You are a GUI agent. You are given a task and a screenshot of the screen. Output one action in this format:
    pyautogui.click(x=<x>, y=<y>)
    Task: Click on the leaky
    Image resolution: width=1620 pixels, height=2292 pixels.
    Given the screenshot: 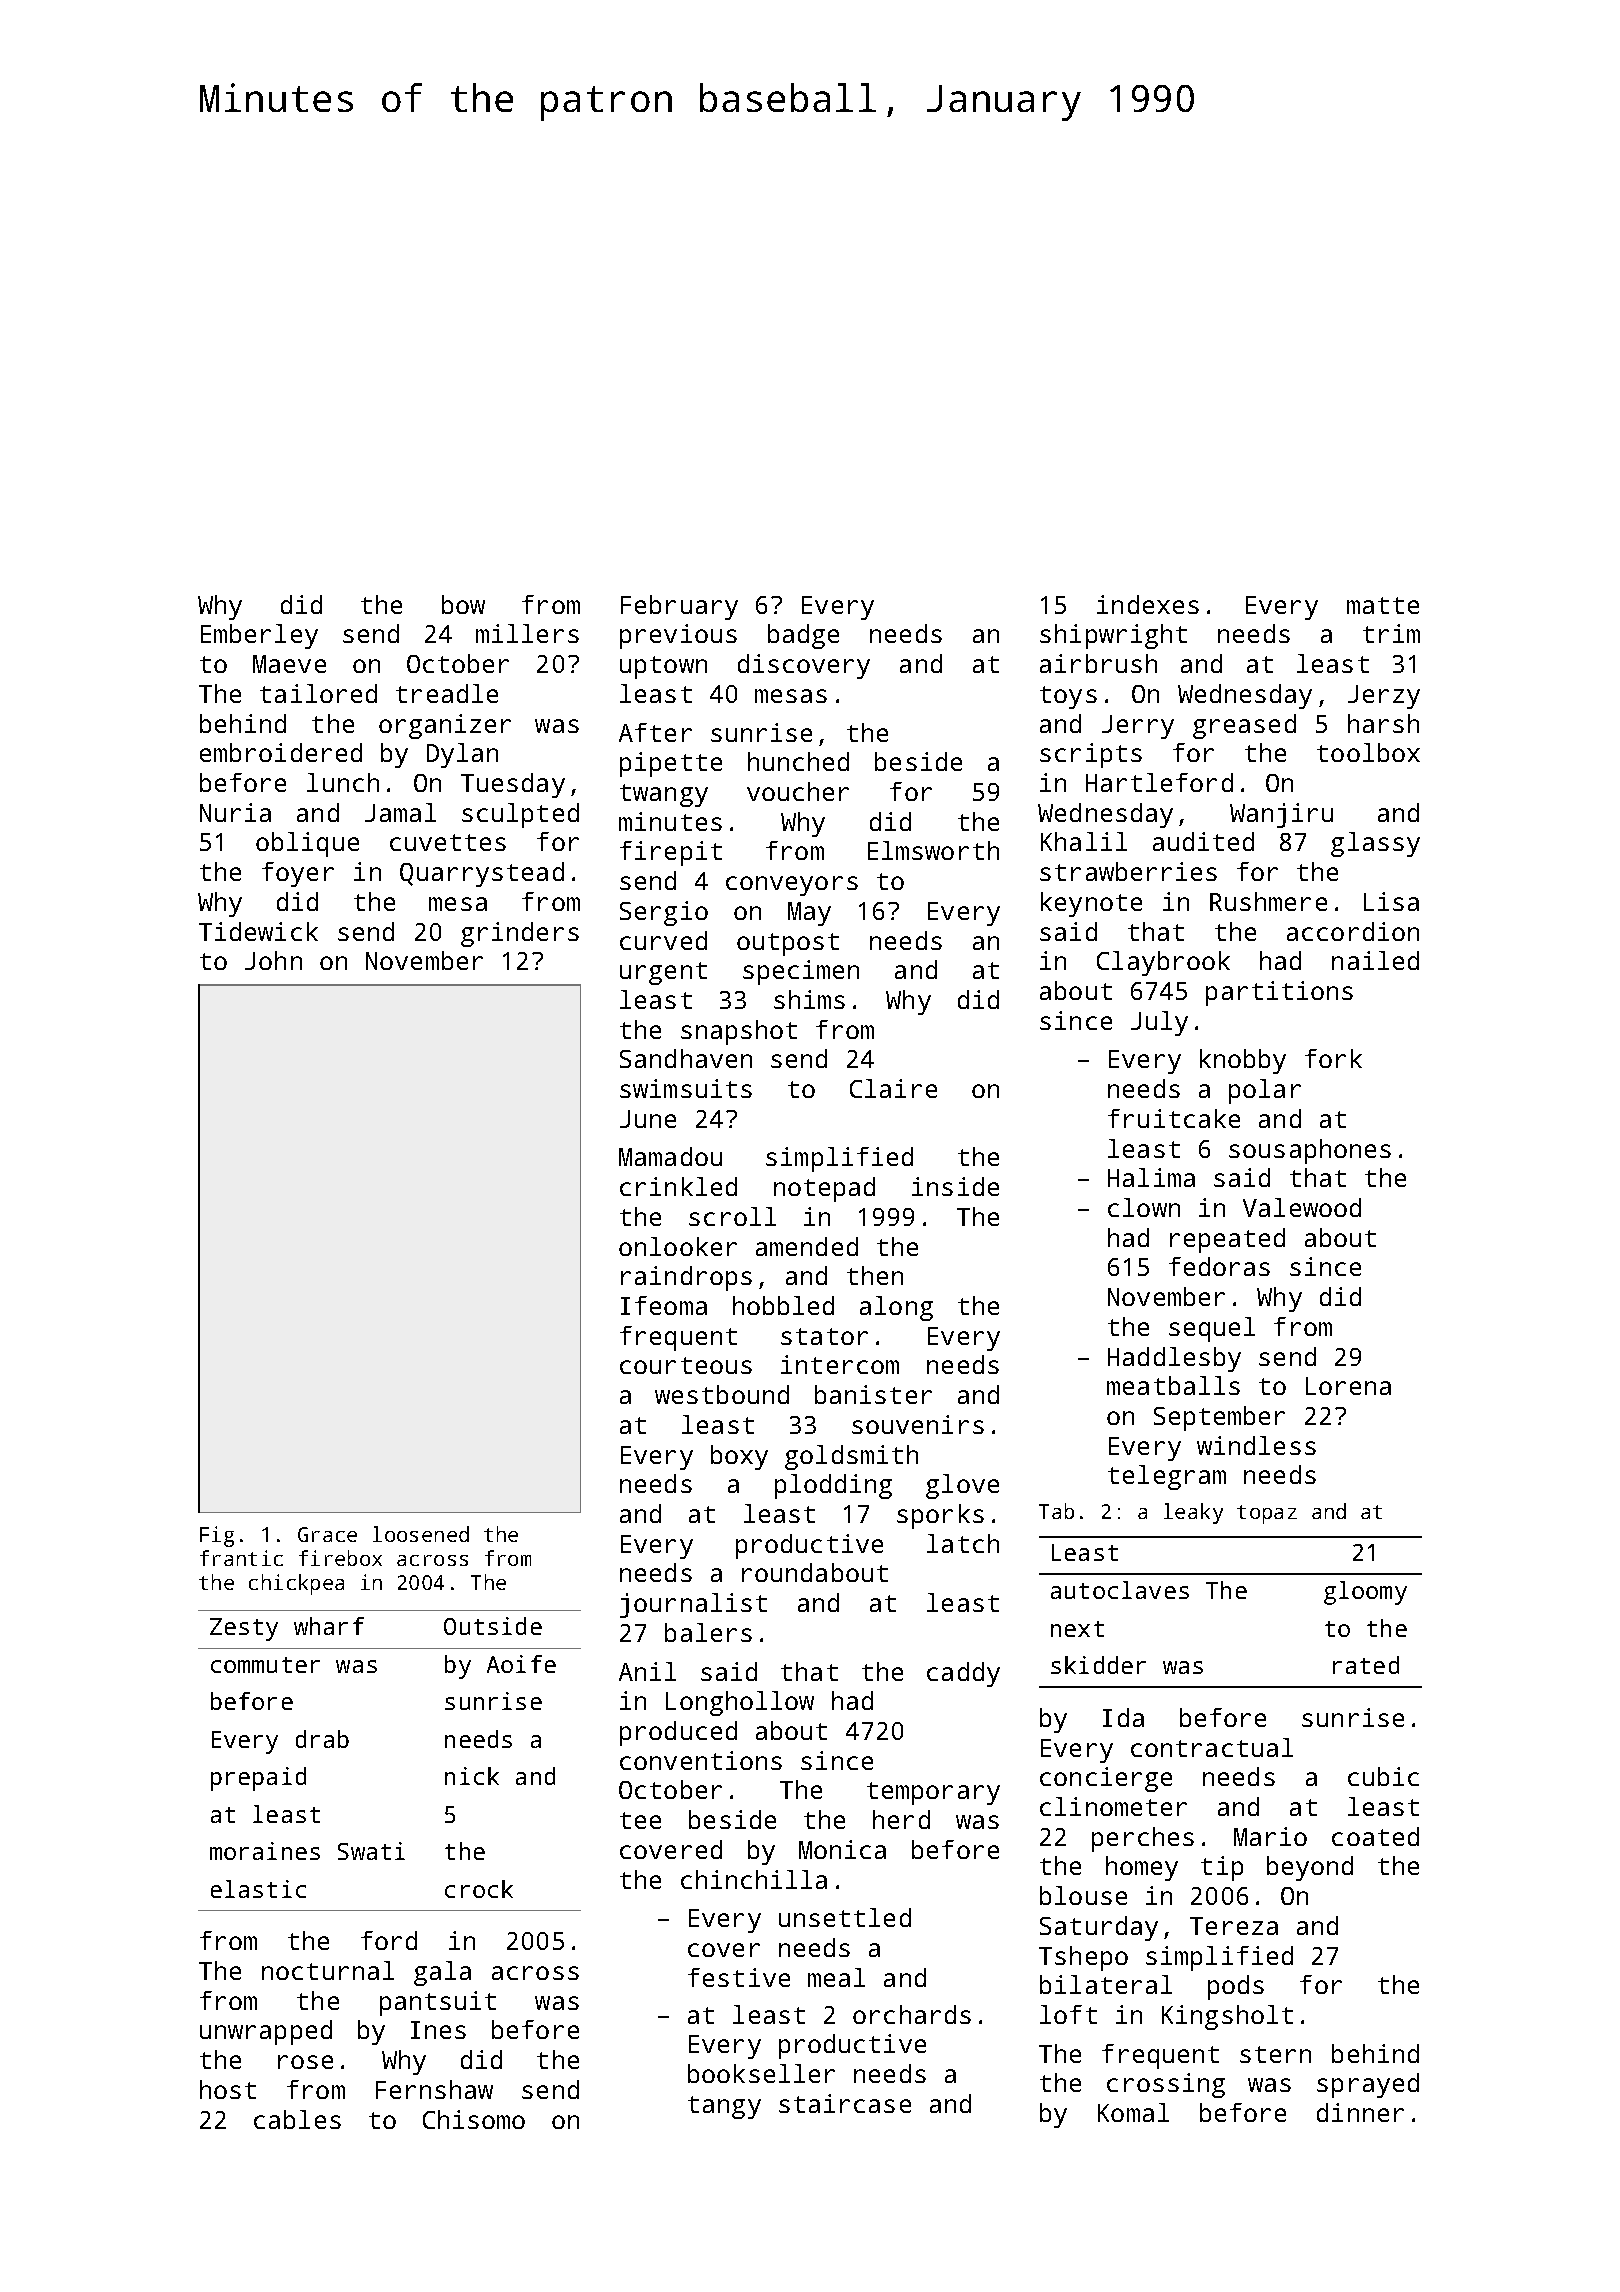 What is the action you would take?
    pyautogui.click(x=1193, y=1513)
